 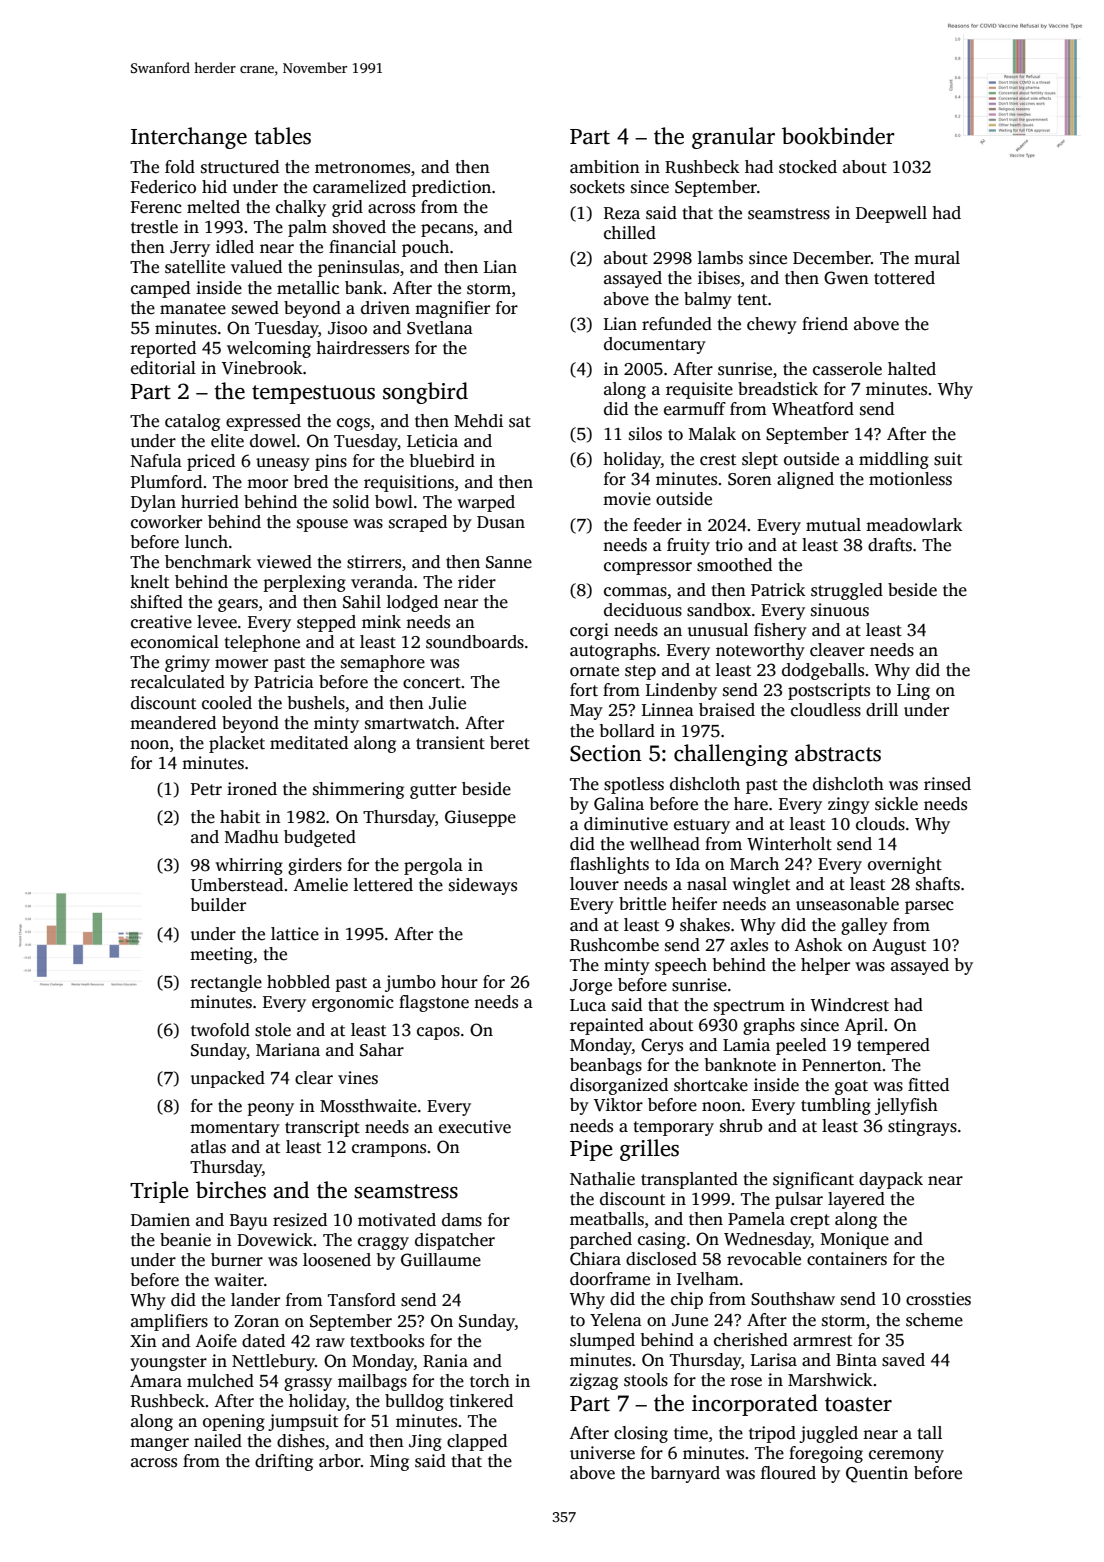 What do you see at coordinates (634, 785) in the page?
I see `spotless` at bounding box center [634, 785].
